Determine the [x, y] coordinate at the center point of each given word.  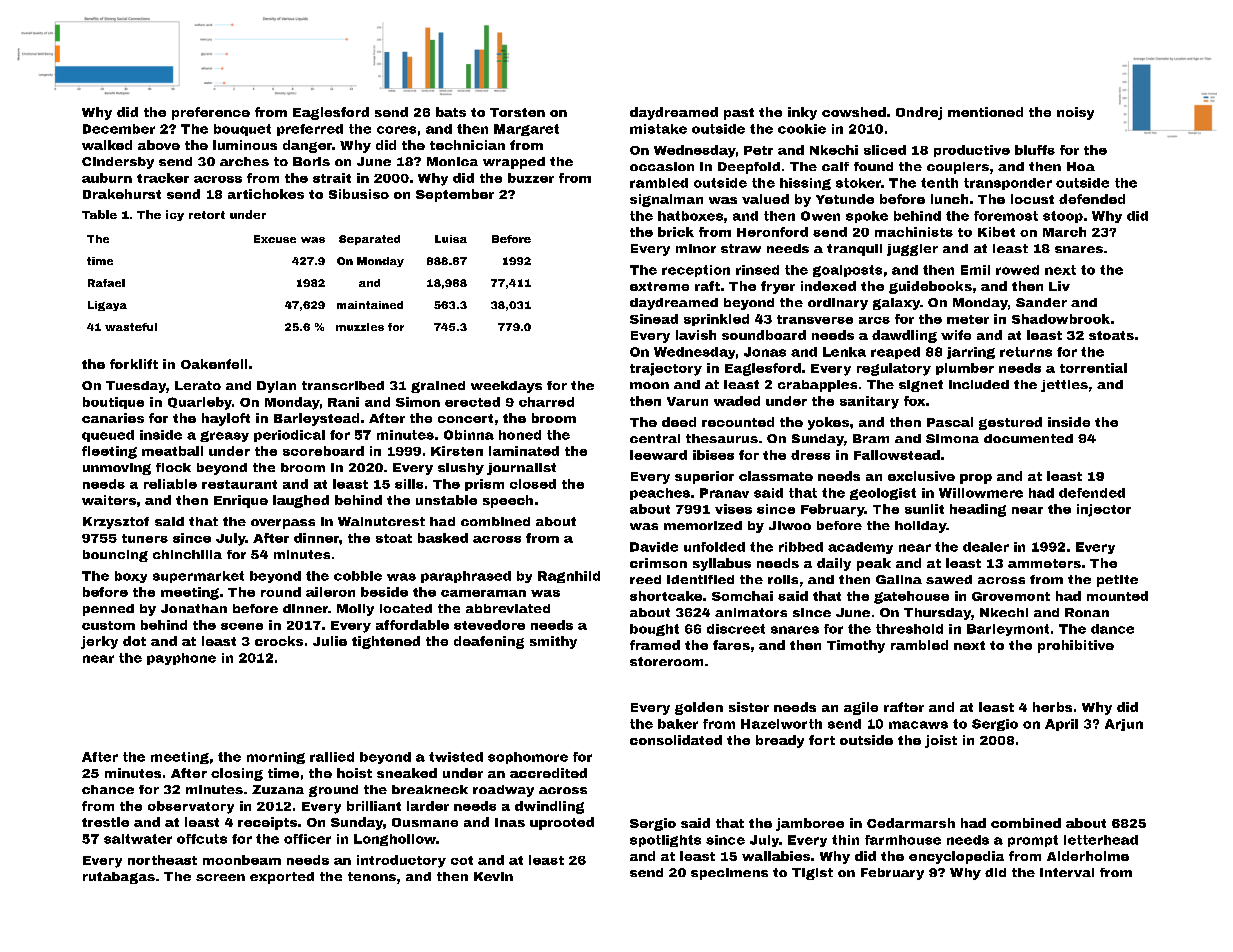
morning [276, 758]
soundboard [764, 335]
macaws [918, 725]
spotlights [665, 841]
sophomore [528, 758]
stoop [1063, 217]
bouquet [242, 130]
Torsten [517, 112]
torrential [1093, 368]
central [655, 438]
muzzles [360, 327]
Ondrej [919, 113]
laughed [301, 501]
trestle [105, 822]
